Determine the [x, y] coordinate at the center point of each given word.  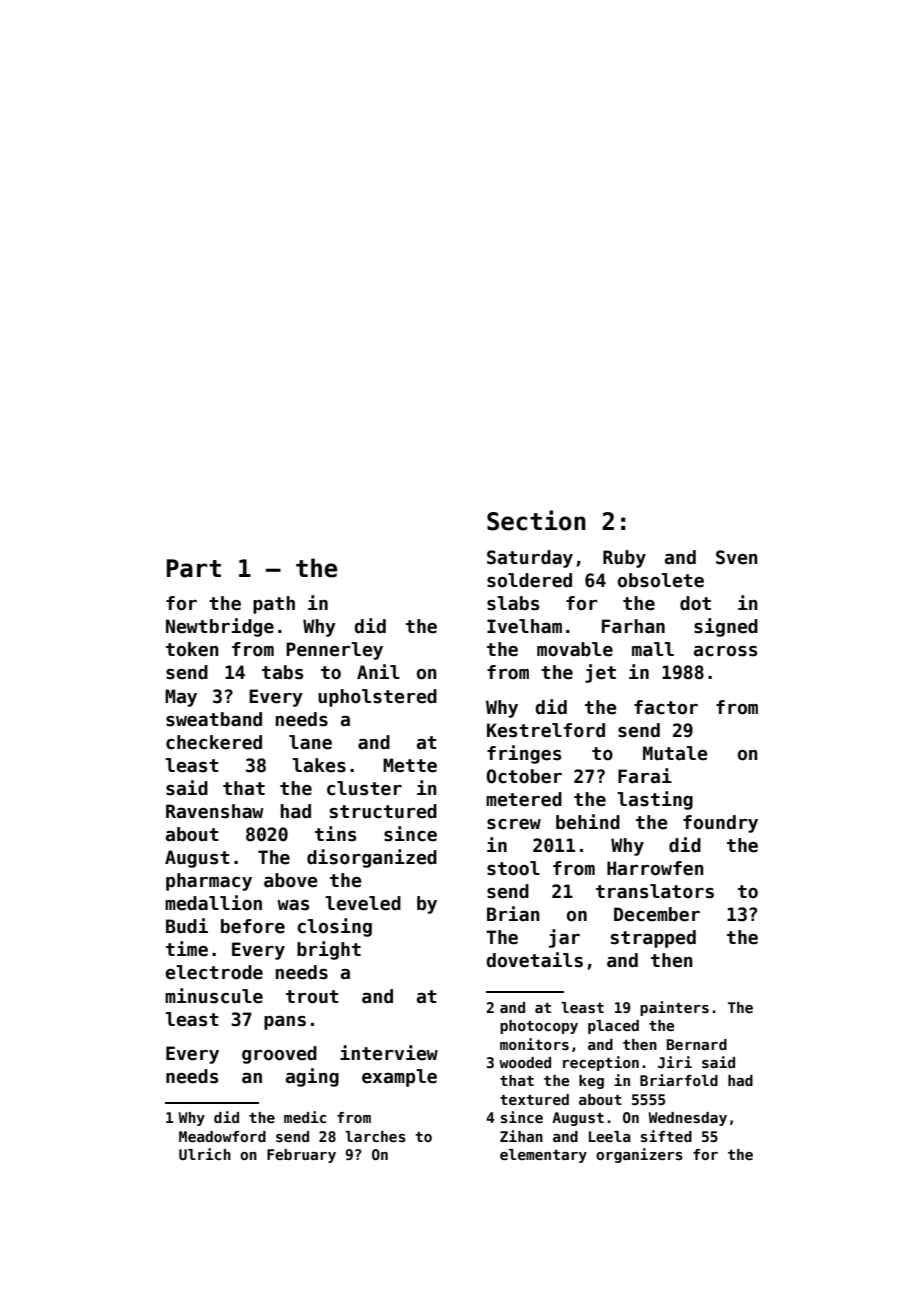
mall [653, 649]
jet [600, 673]
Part [194, 568]
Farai [645, 776]
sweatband [214, 719]
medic [305, 1117]
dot [695, 603]
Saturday [530, 559]
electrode [214, 972]
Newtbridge [220, 627]
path [274, 605]
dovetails [534, 960]
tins [335, 834]
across [725, 651]
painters [674, 1008]
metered [524, 799]
